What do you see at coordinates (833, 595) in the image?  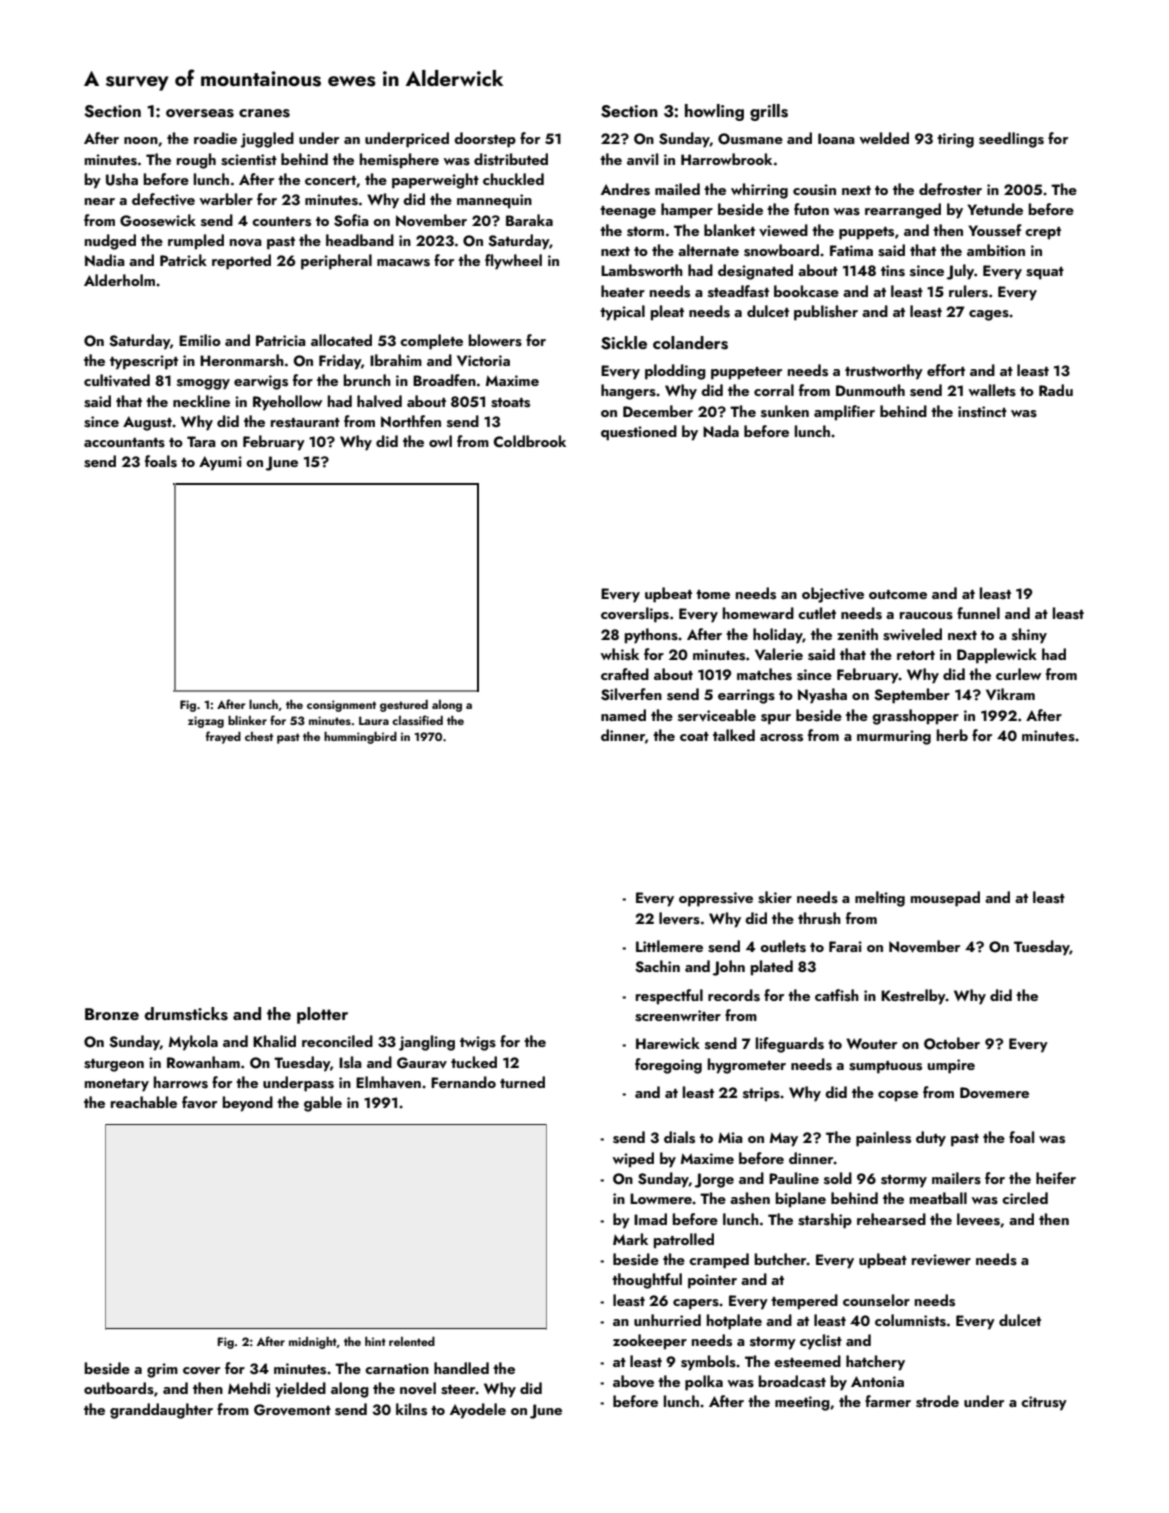 I see `objective` at bounding box center [833, 595].
